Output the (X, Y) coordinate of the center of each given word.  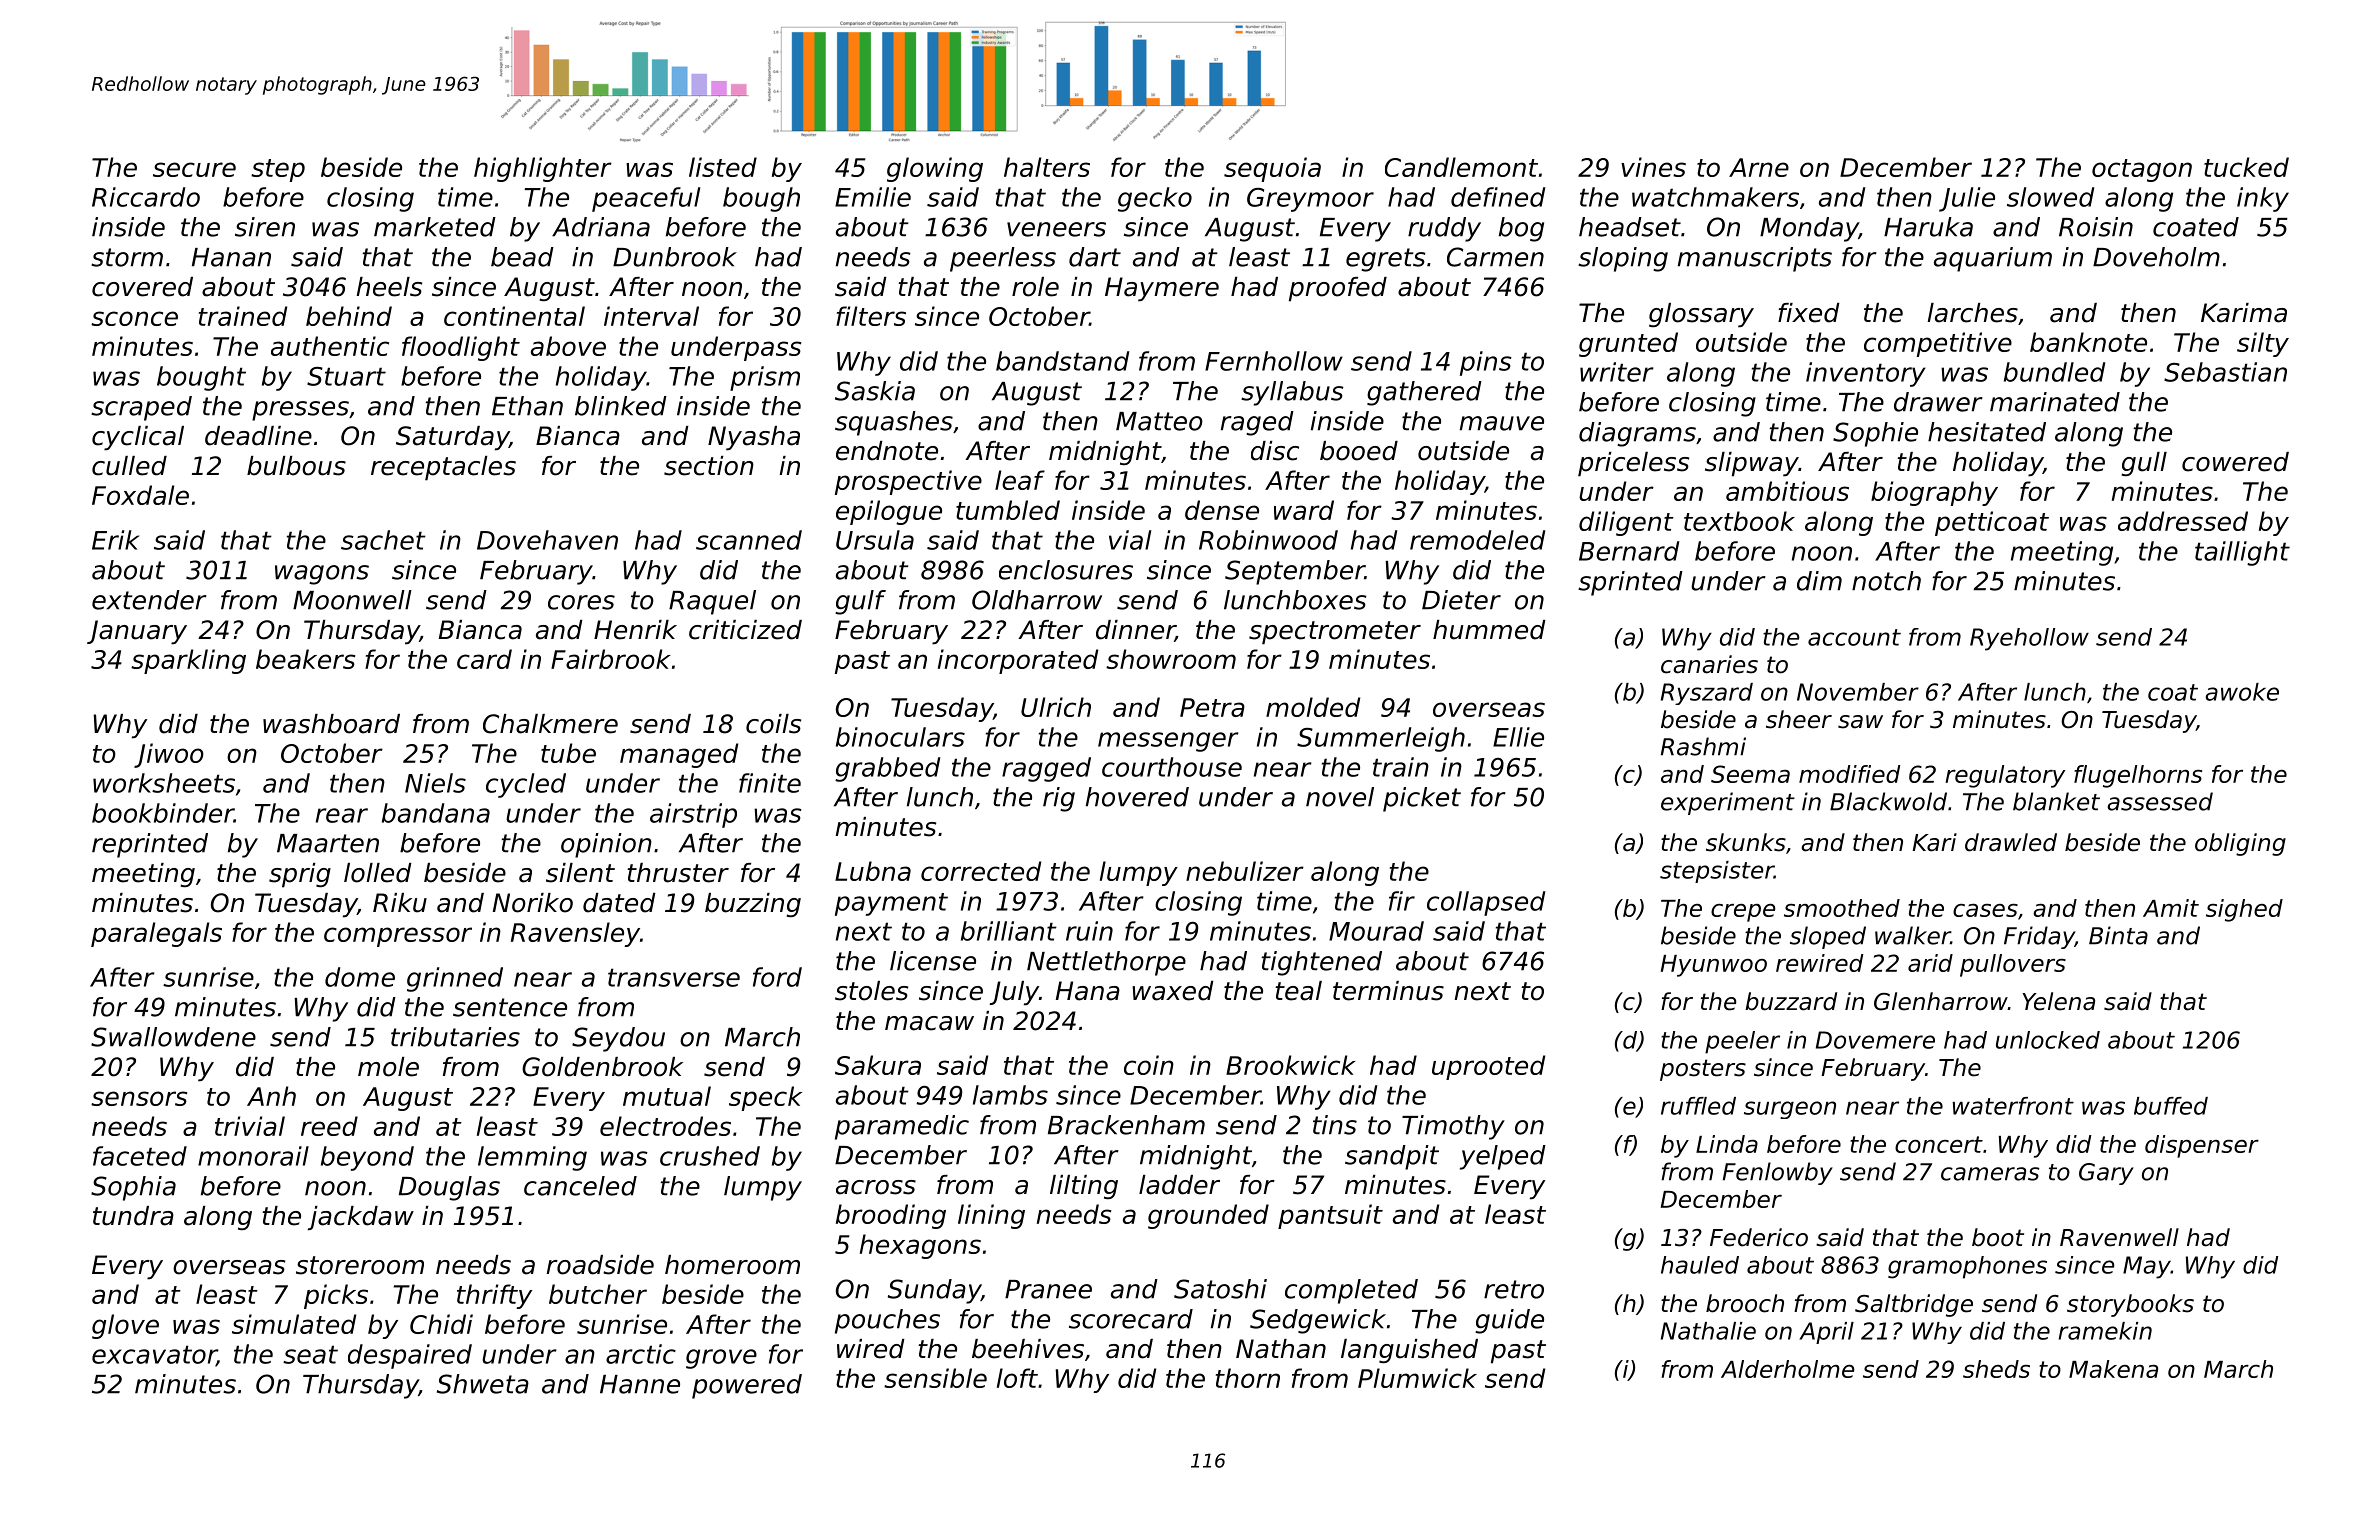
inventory (1866, 374)
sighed (2244, 910)
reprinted (150, 845)
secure (194, 169)
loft (1017, 1378)
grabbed (887, 769)
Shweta (483, 1384)
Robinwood (1268, 540)
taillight (2242, 553)
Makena (2113, 1369)
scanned (749, 540)
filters (871, 316)
